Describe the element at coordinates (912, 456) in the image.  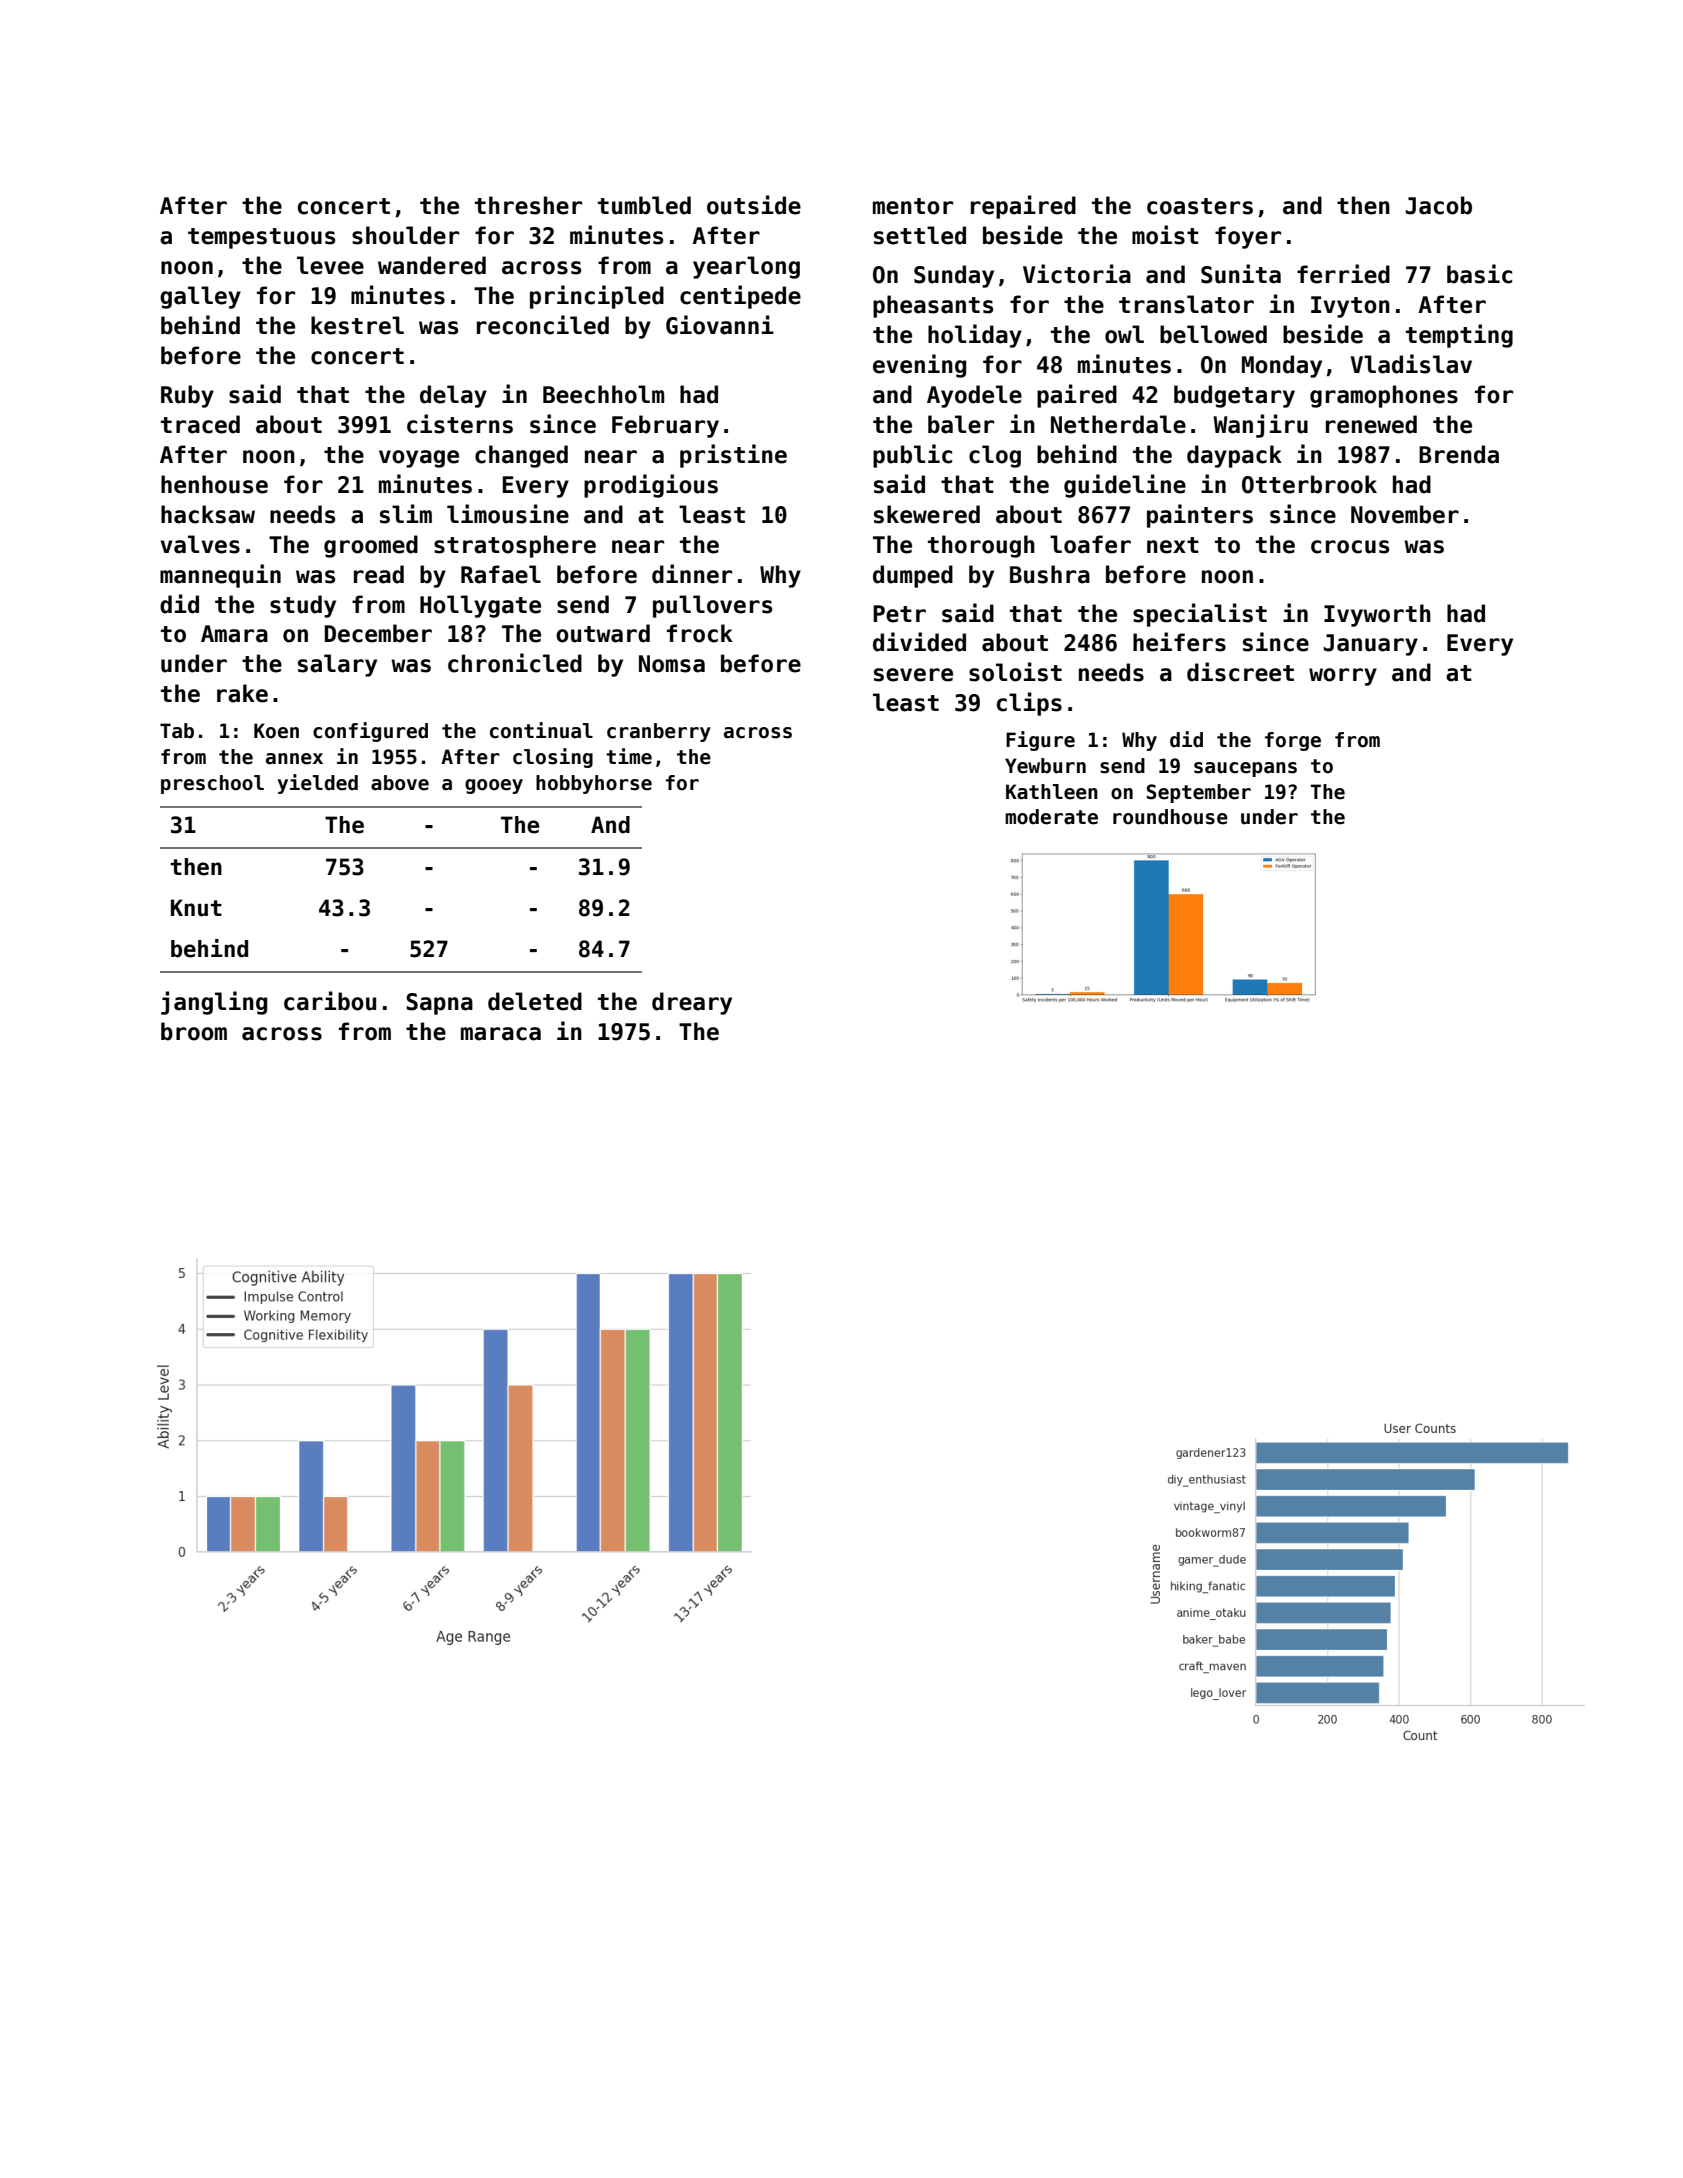
I see `public` at that location.
